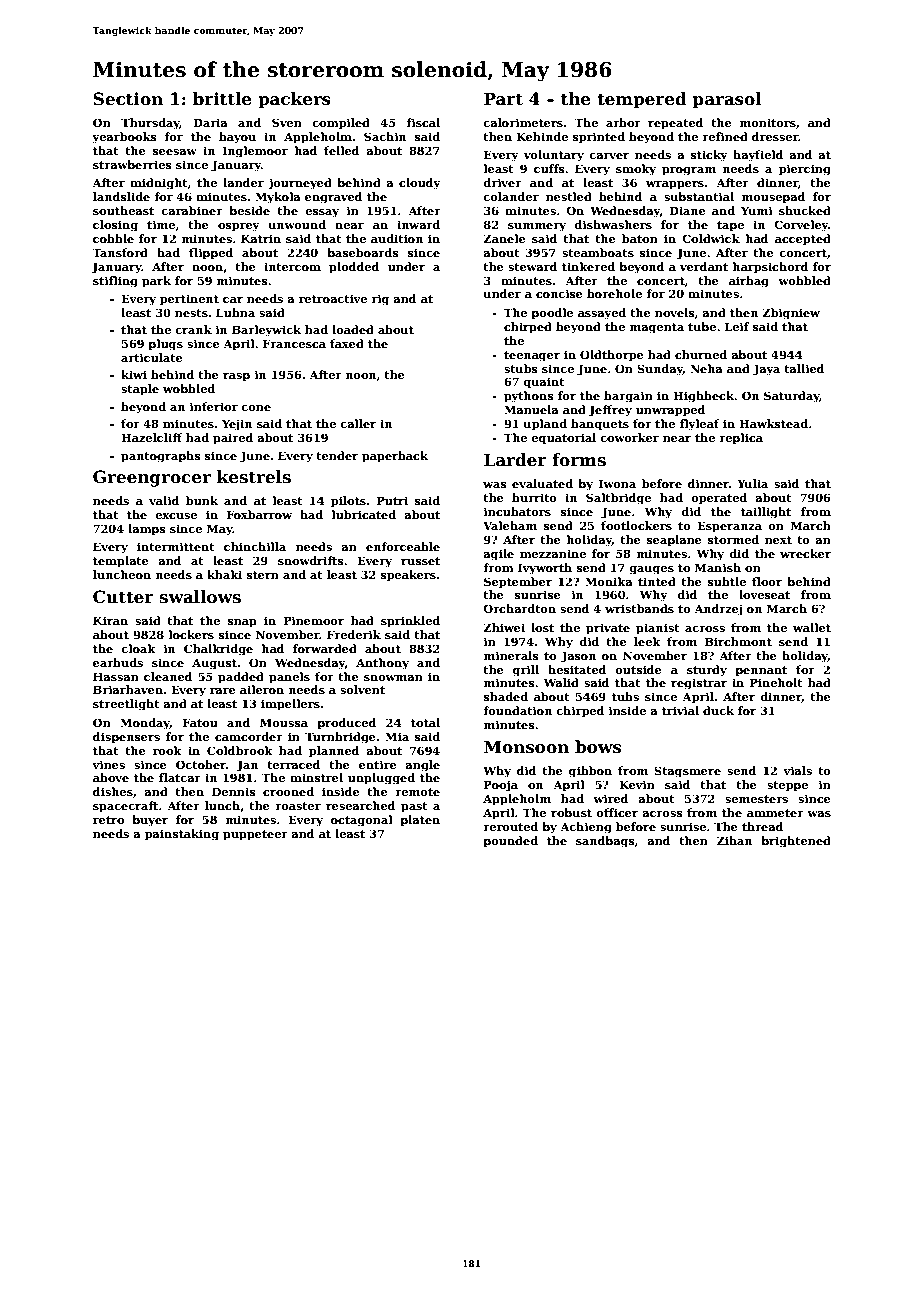 Image resolution: width=924 pixels, height=1308 pixels. Describe the element at coordinates (235, 312) in the screenshot. I see `Lubna` at that location.
